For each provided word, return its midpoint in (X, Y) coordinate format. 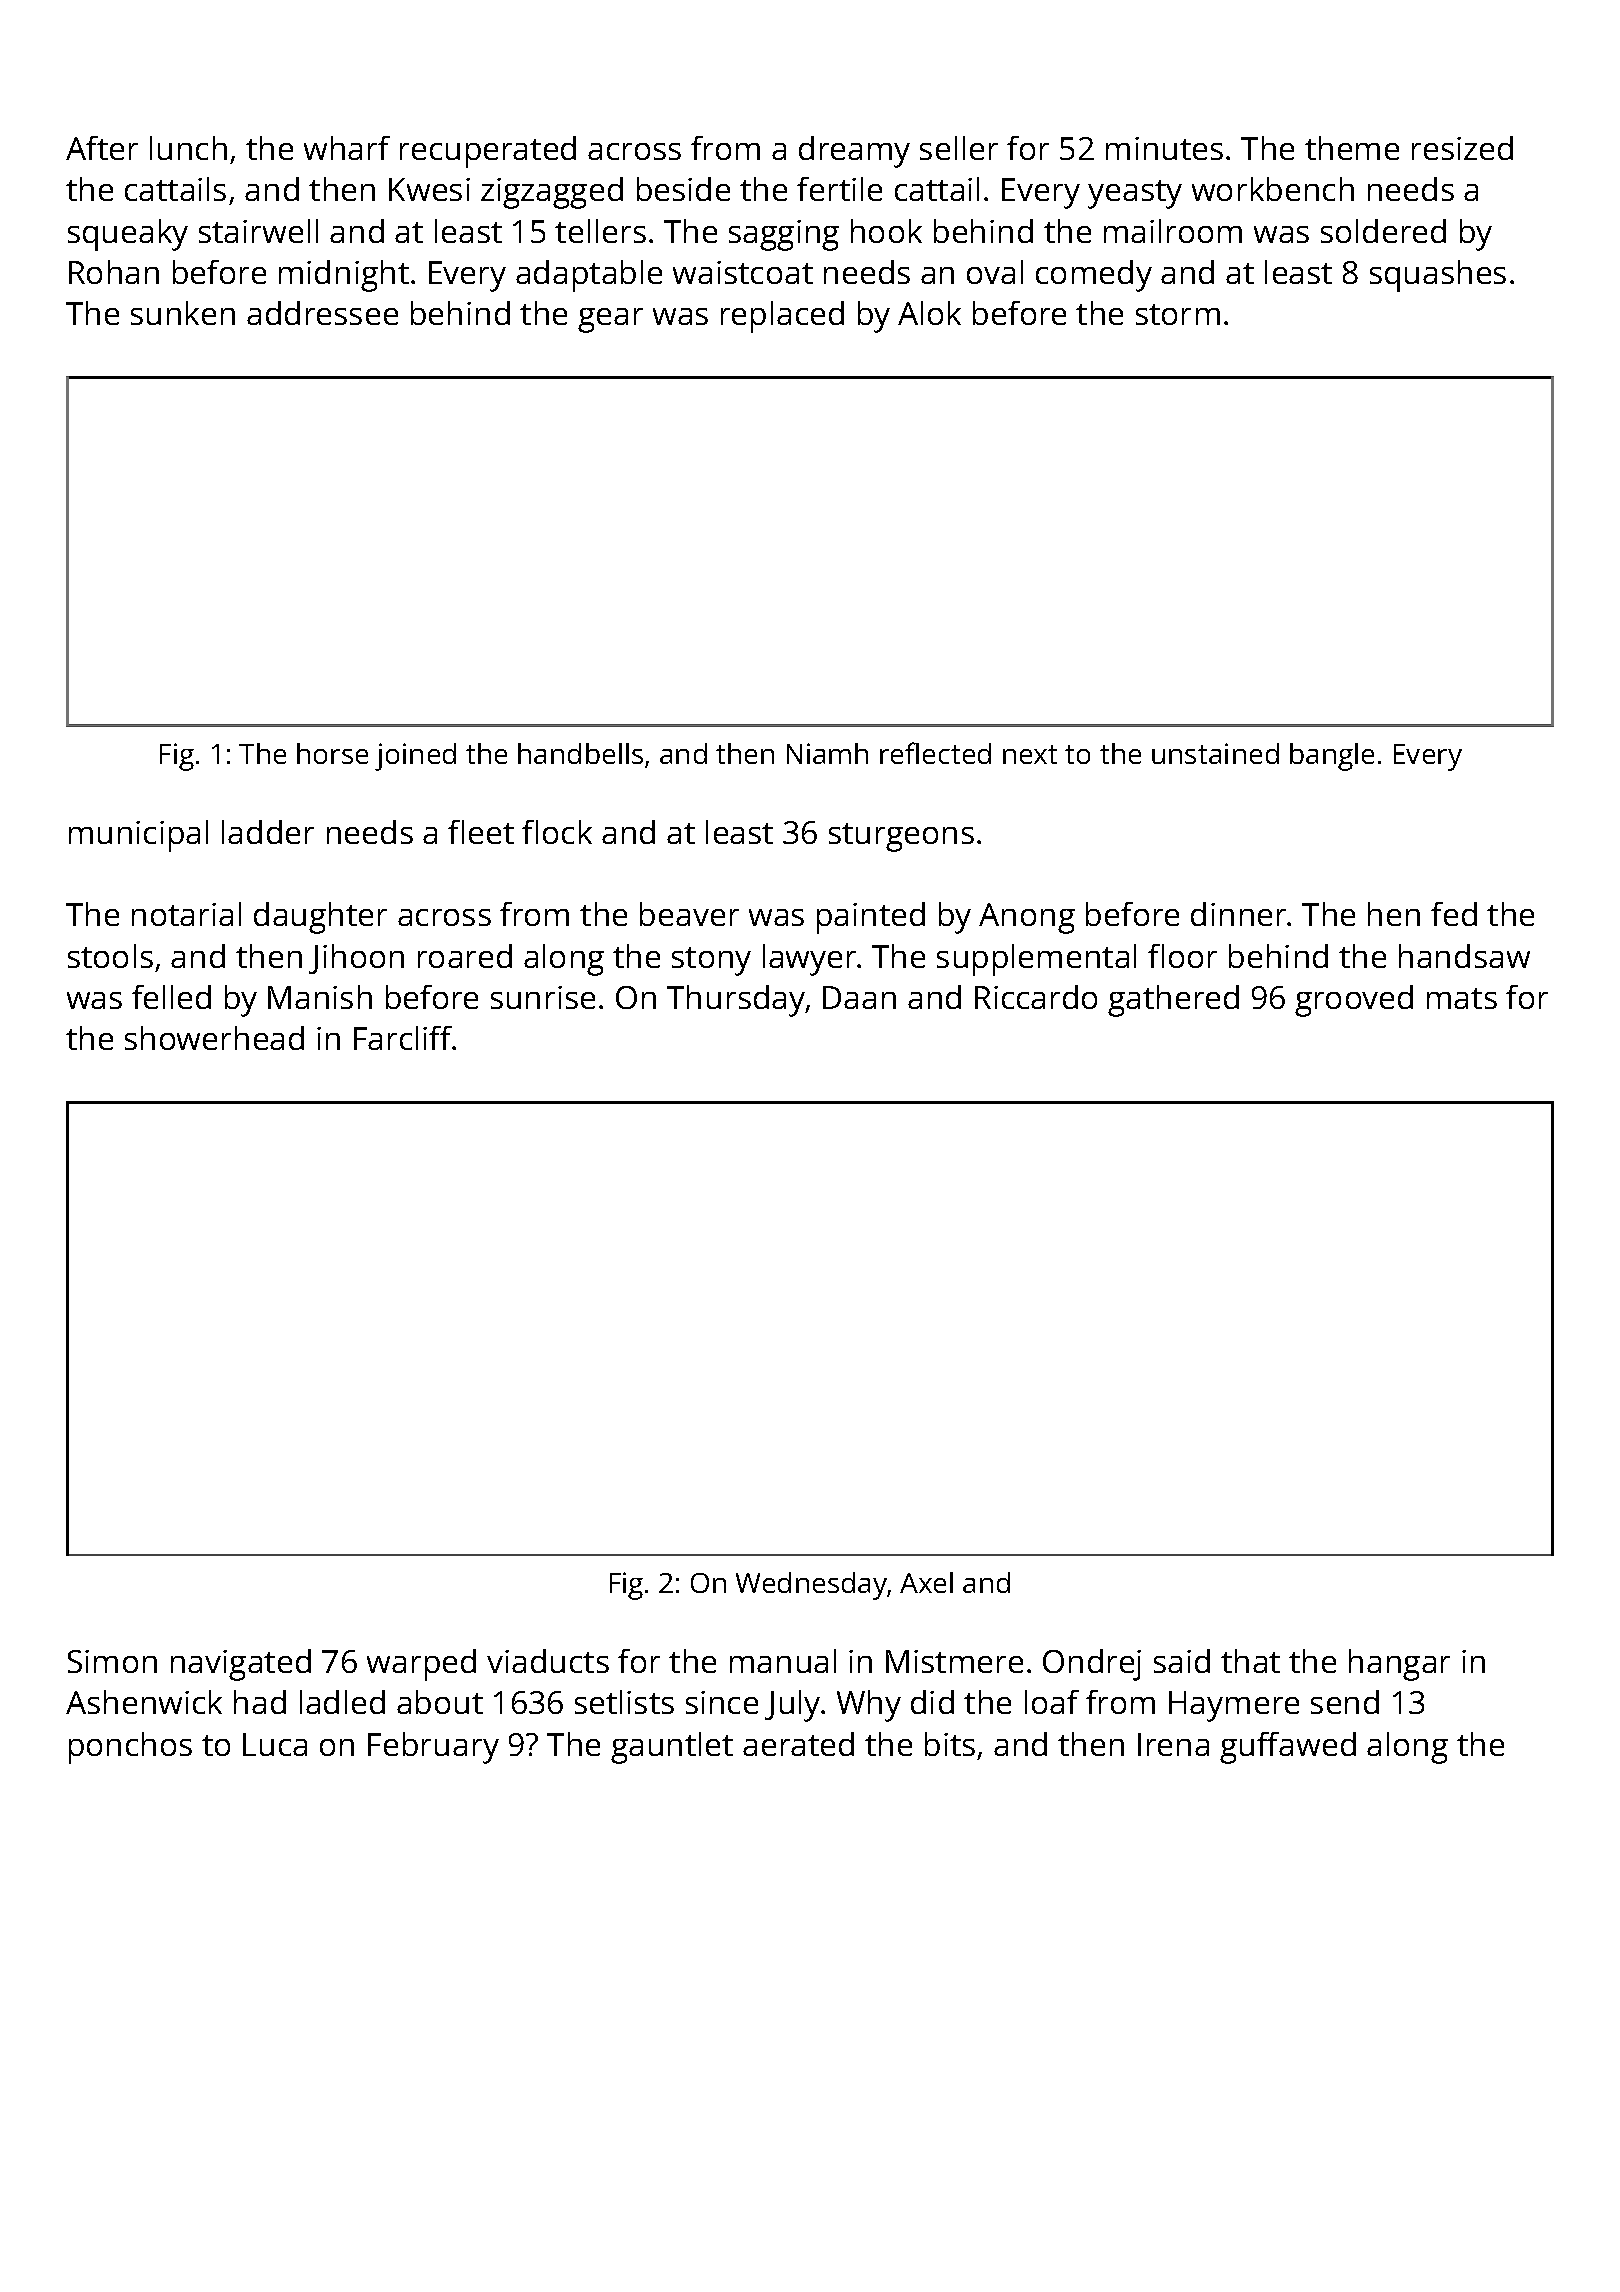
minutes (1164, 148)
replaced (782, 317)
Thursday (736, 1001)
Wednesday (811, 1586)
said (1182, 1661)
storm (1178, 314)
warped (421, 1665)
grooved (1354, 1001)
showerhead (214, 1038)
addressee (322, 313)
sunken (183, 313)
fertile (839, 189)
